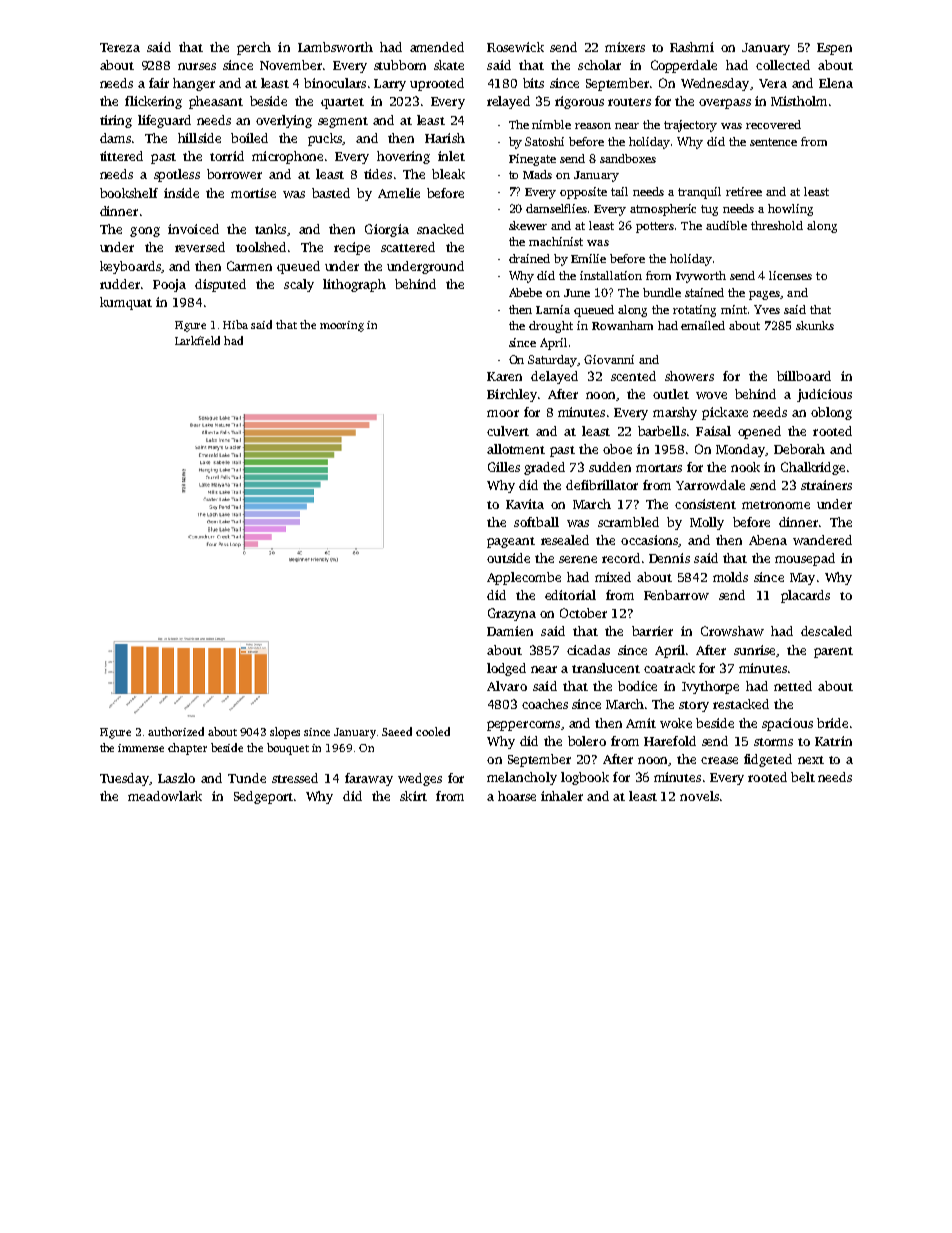 The width and height of the screenshot is (952, 1233). I want to click on Ivythorpe, so click(710, 687).
